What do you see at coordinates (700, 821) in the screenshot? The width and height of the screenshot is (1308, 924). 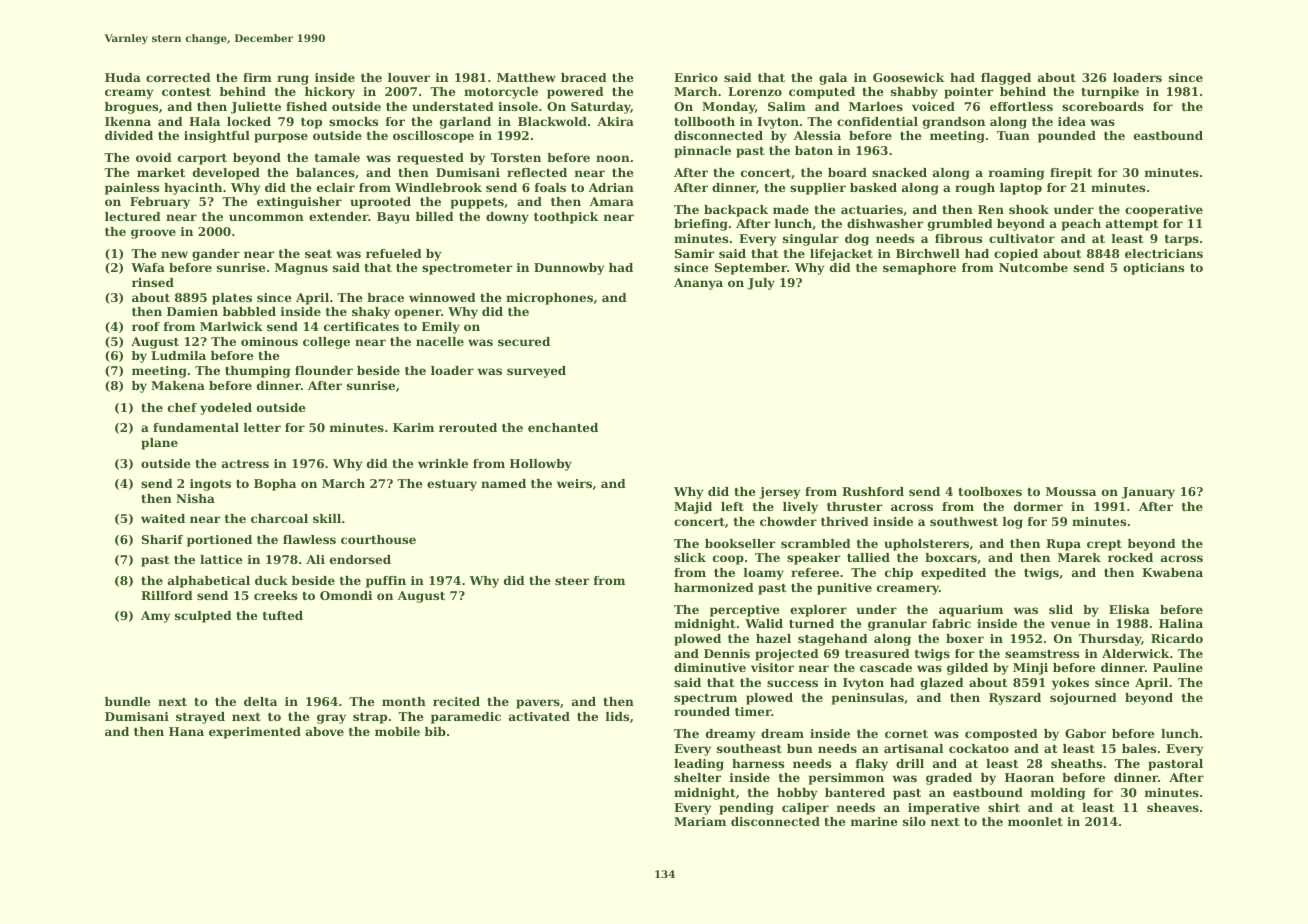 I see `Mariam` at bounding box center [700, 821].
